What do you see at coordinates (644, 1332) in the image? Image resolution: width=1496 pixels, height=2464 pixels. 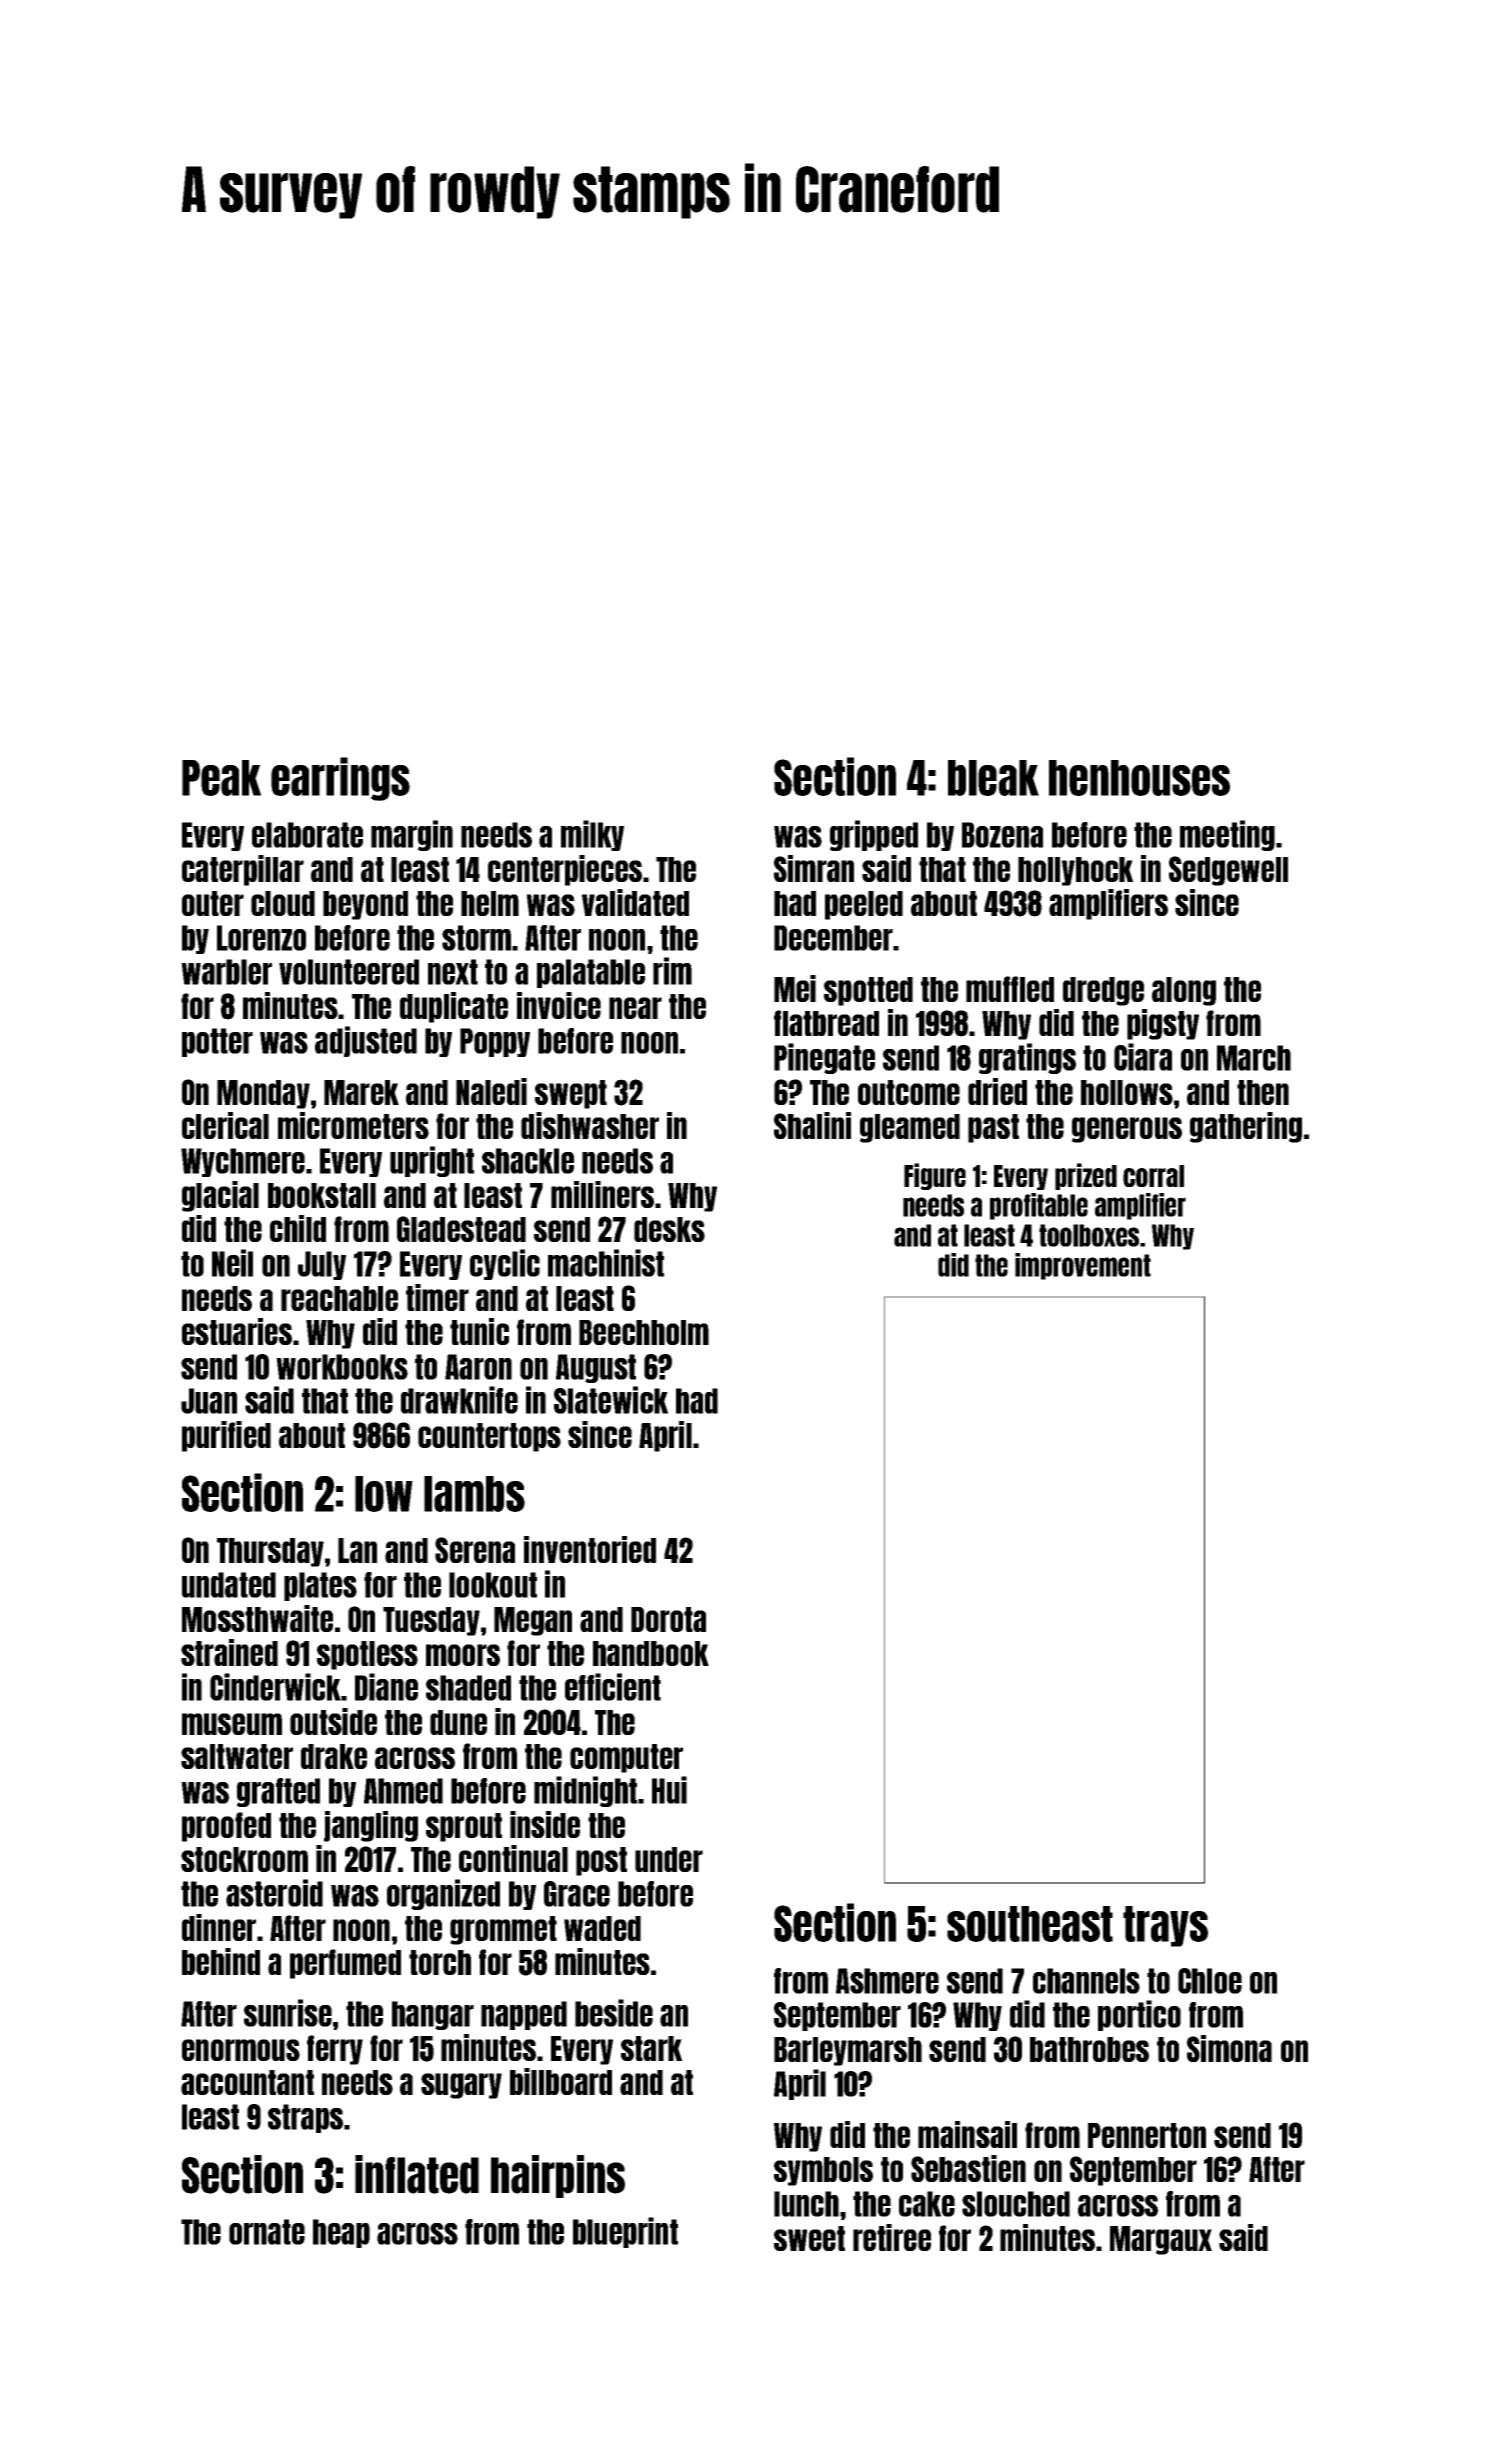 I see `Beechholm` at bounding box center [644, 1332].
